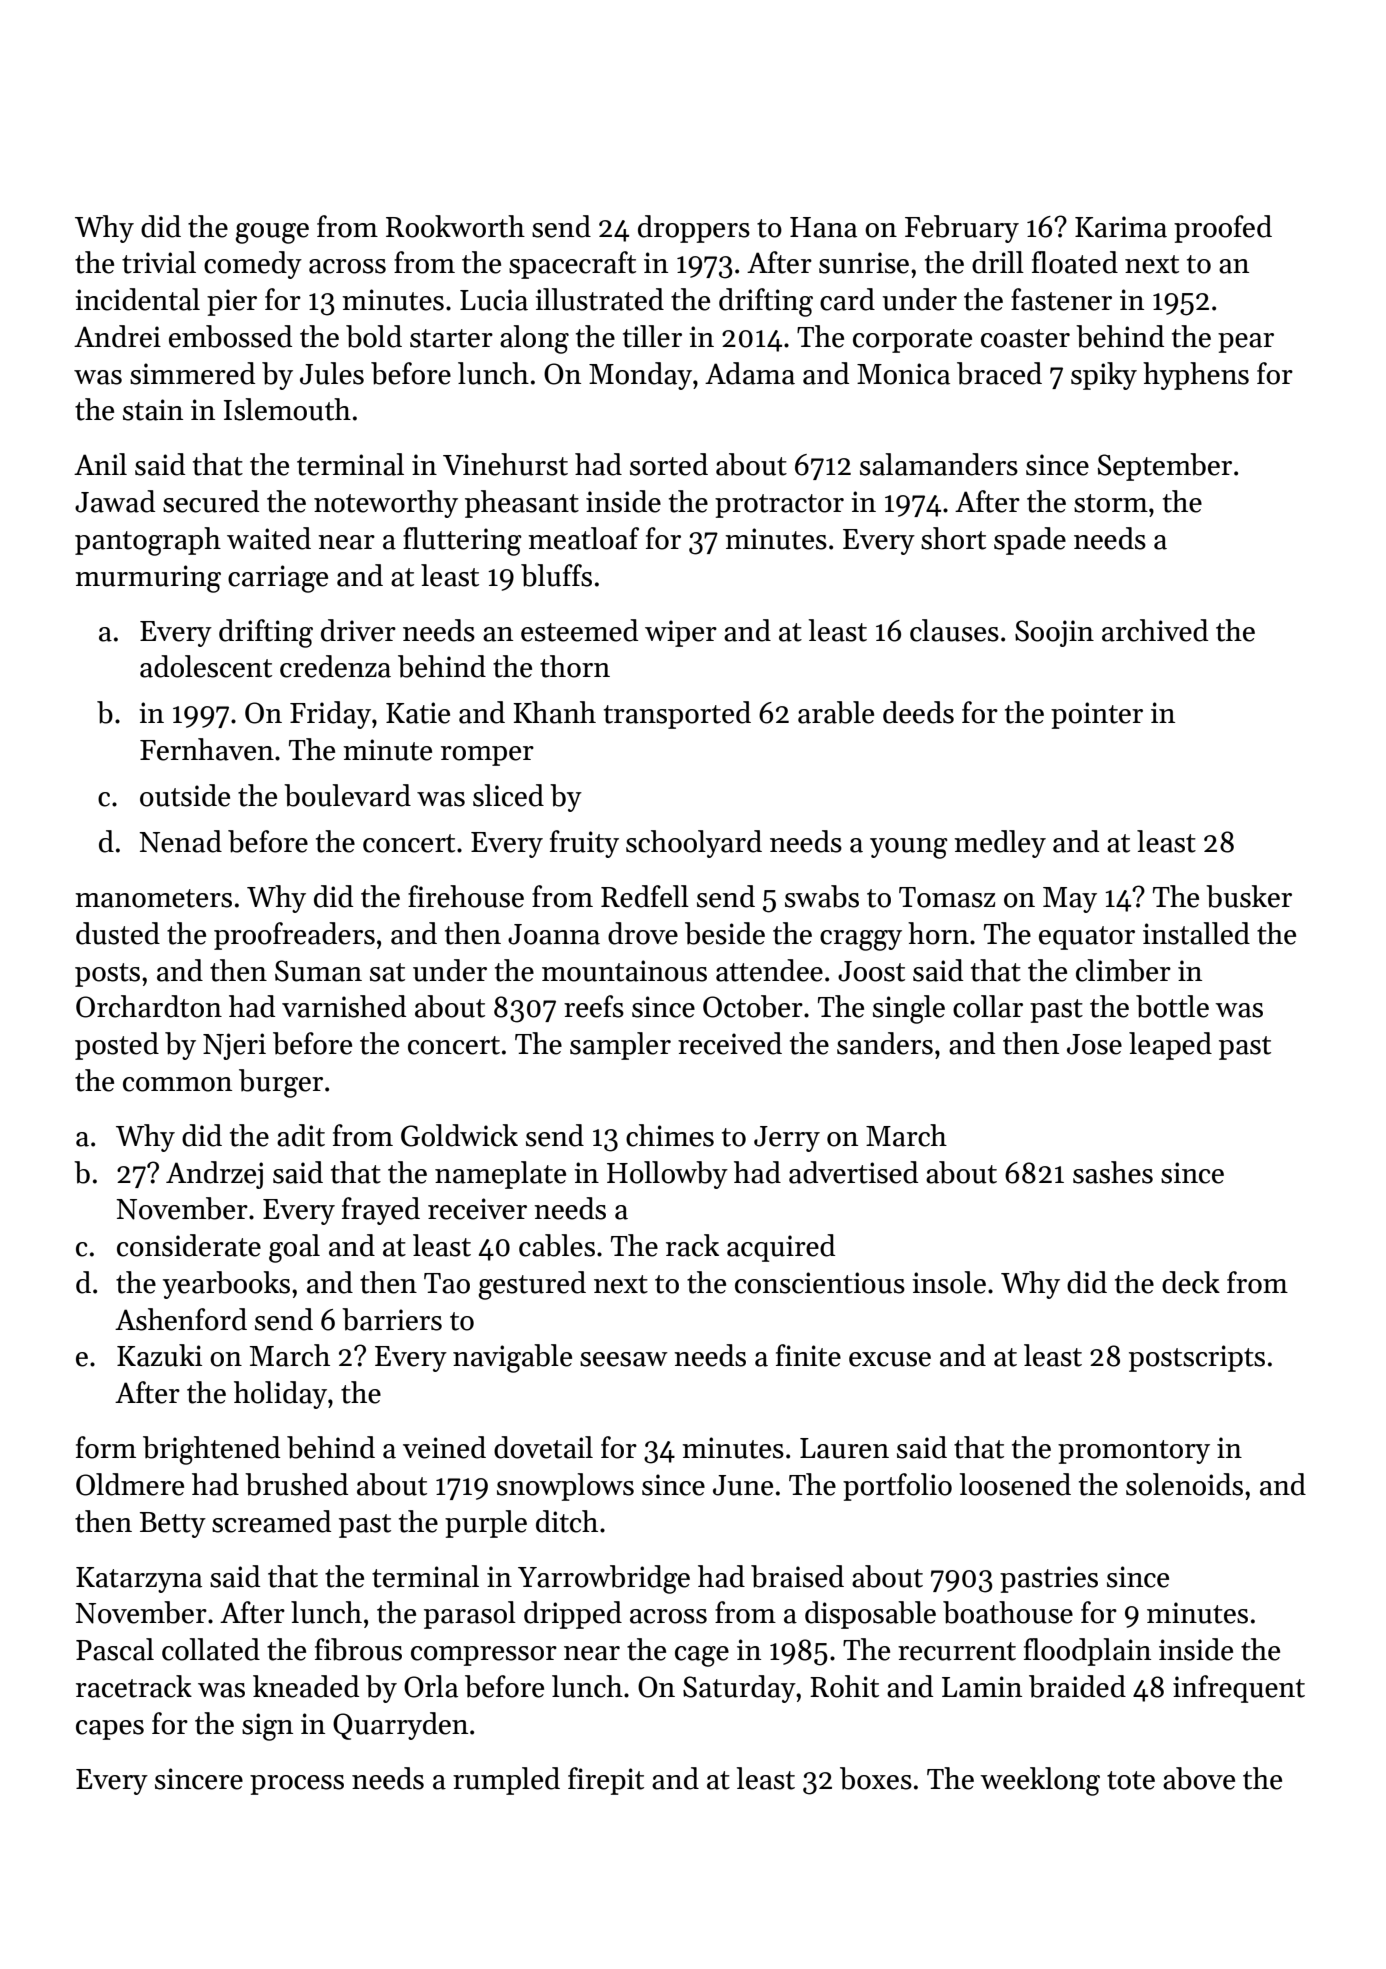 The image size is (1386, 1969). I want to click on barriers, so click(392, 1319).
